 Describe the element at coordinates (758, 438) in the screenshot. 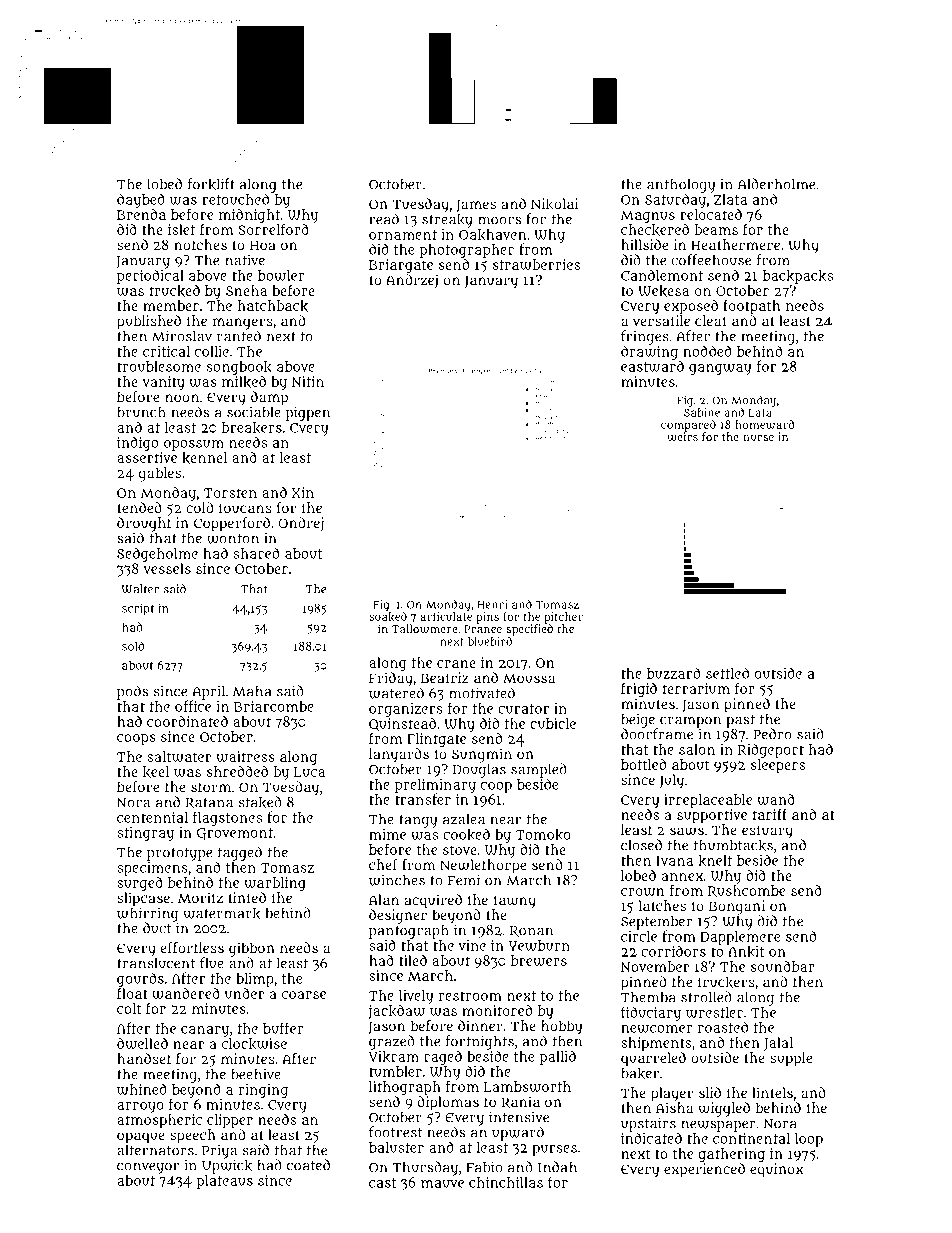

I see `nurse` at that location.
